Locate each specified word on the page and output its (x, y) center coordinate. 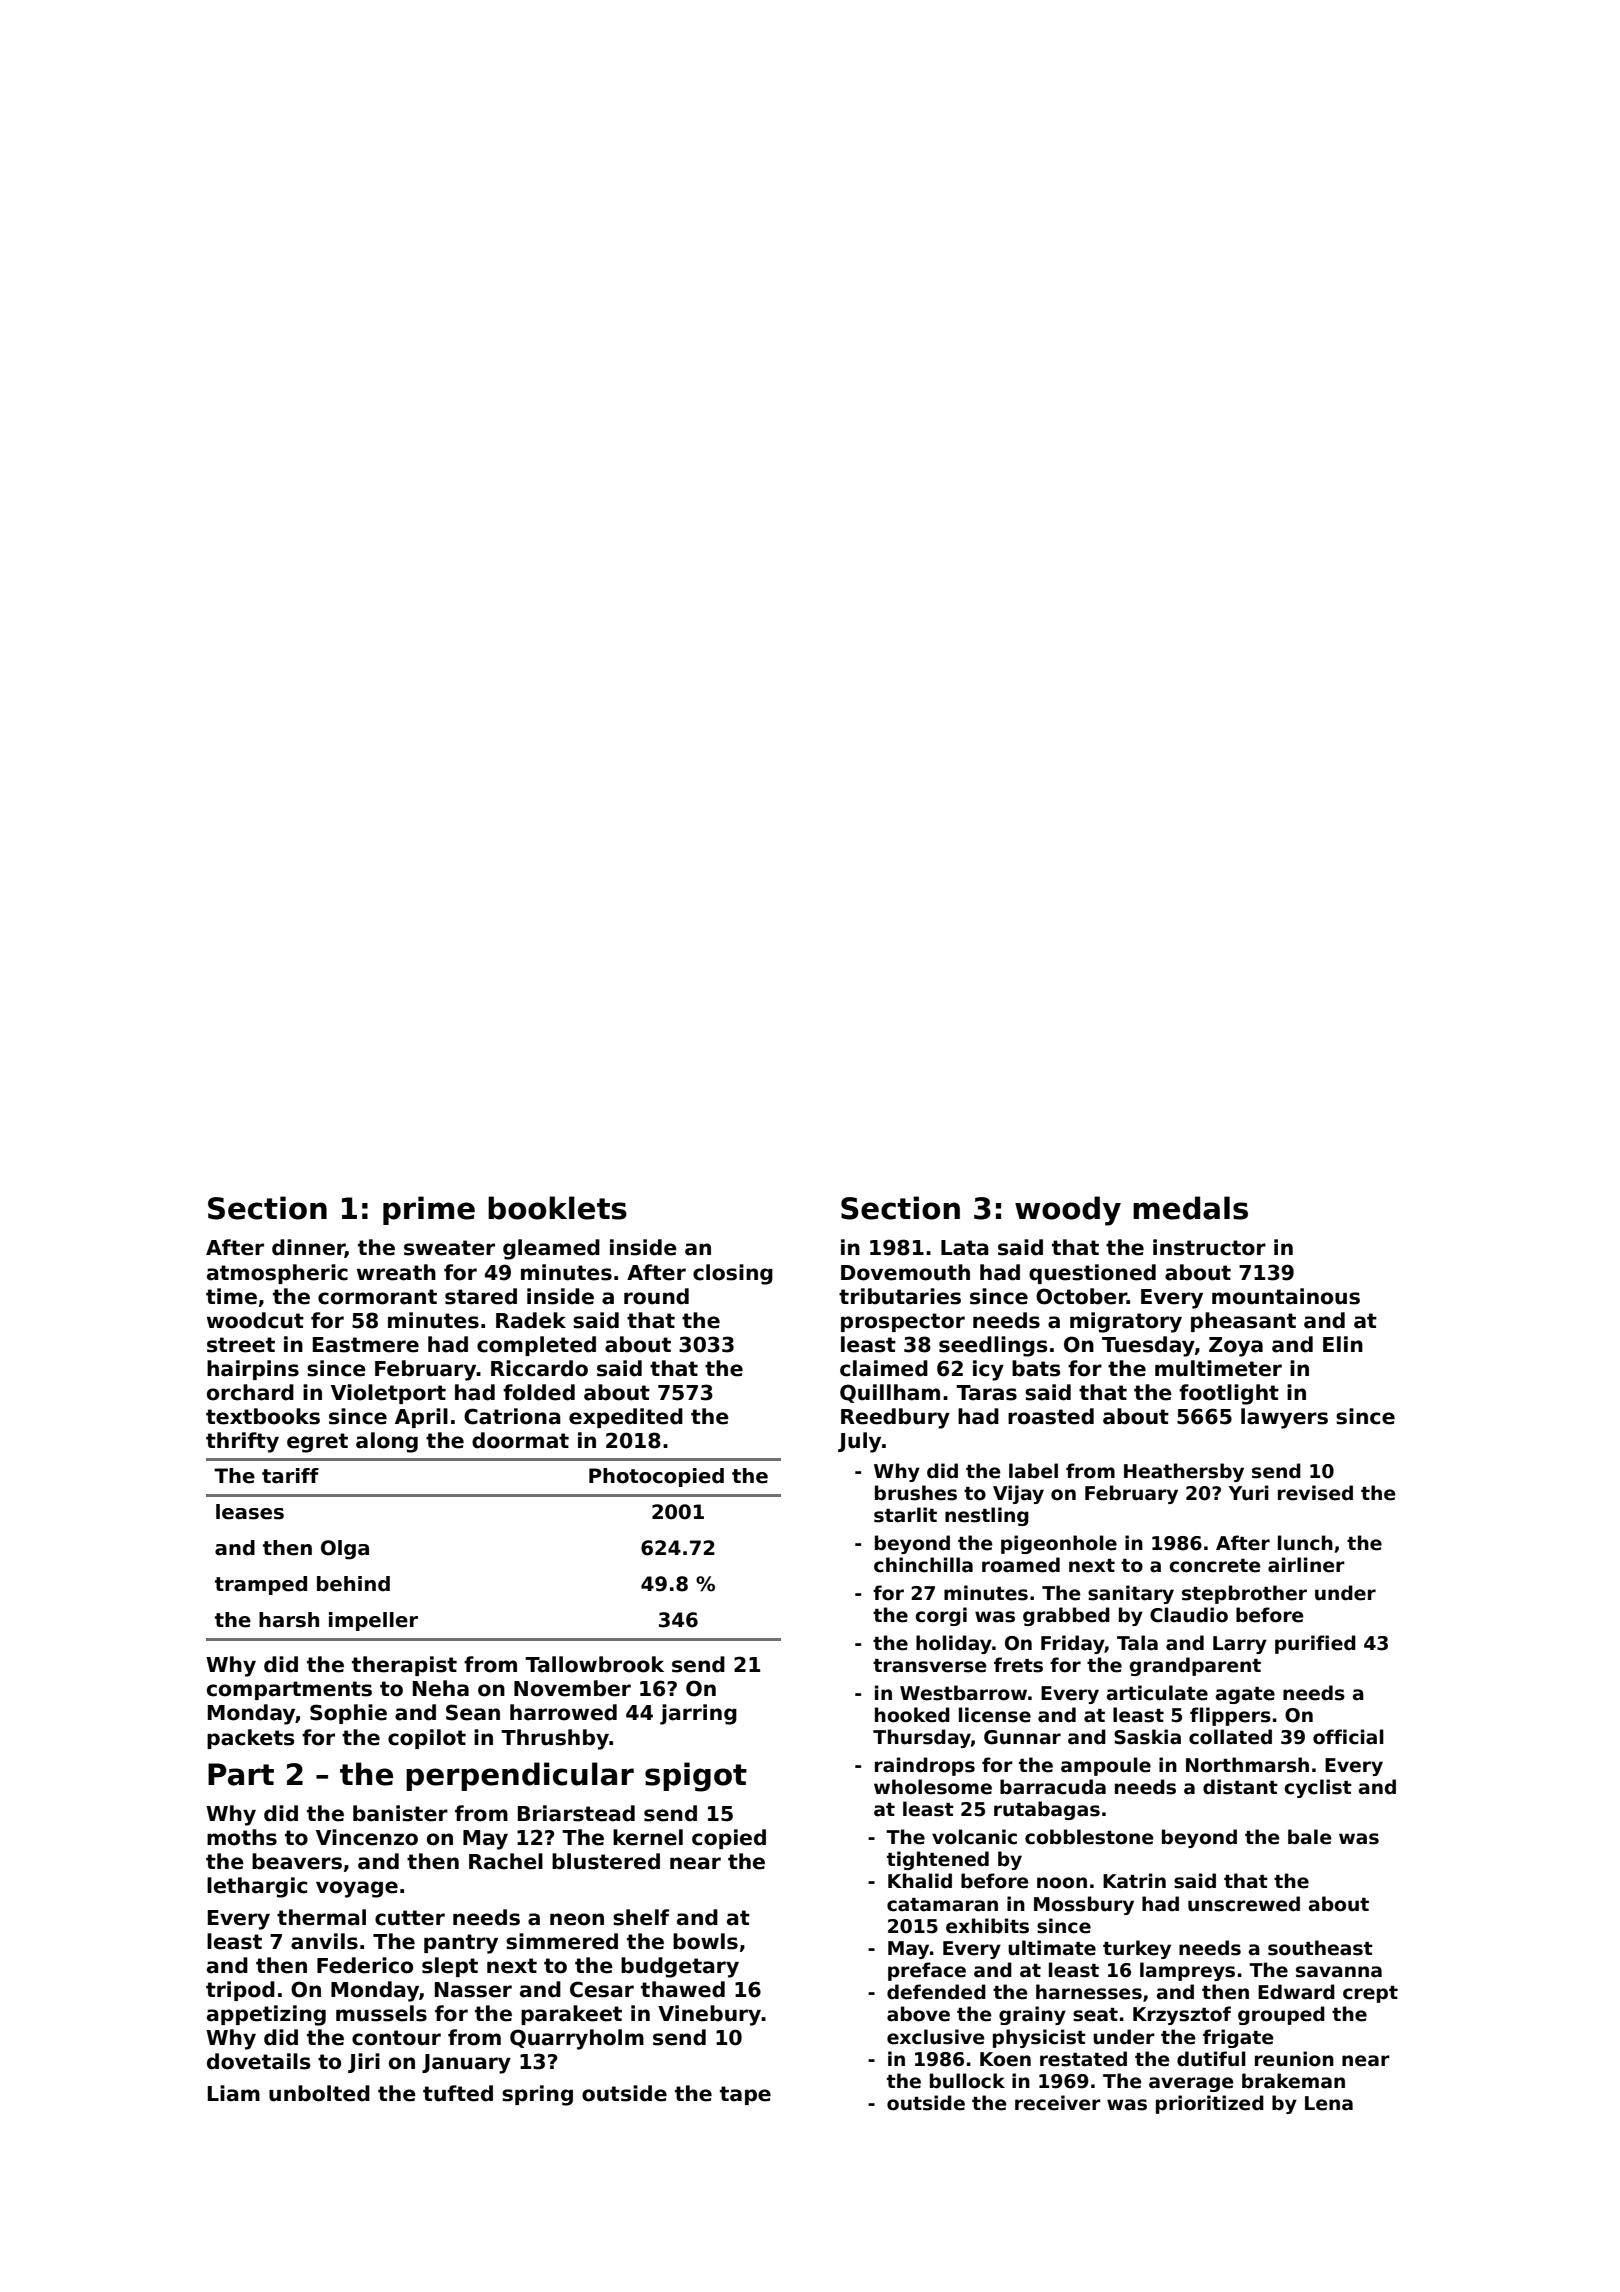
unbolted (319, 2093)
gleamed (551, 1249)
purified (1315, 1644)
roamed (1021, 1565)
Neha (441, 1688)
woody (1068, 1211)
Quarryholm (577, 2039)
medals (1190, 1208)
